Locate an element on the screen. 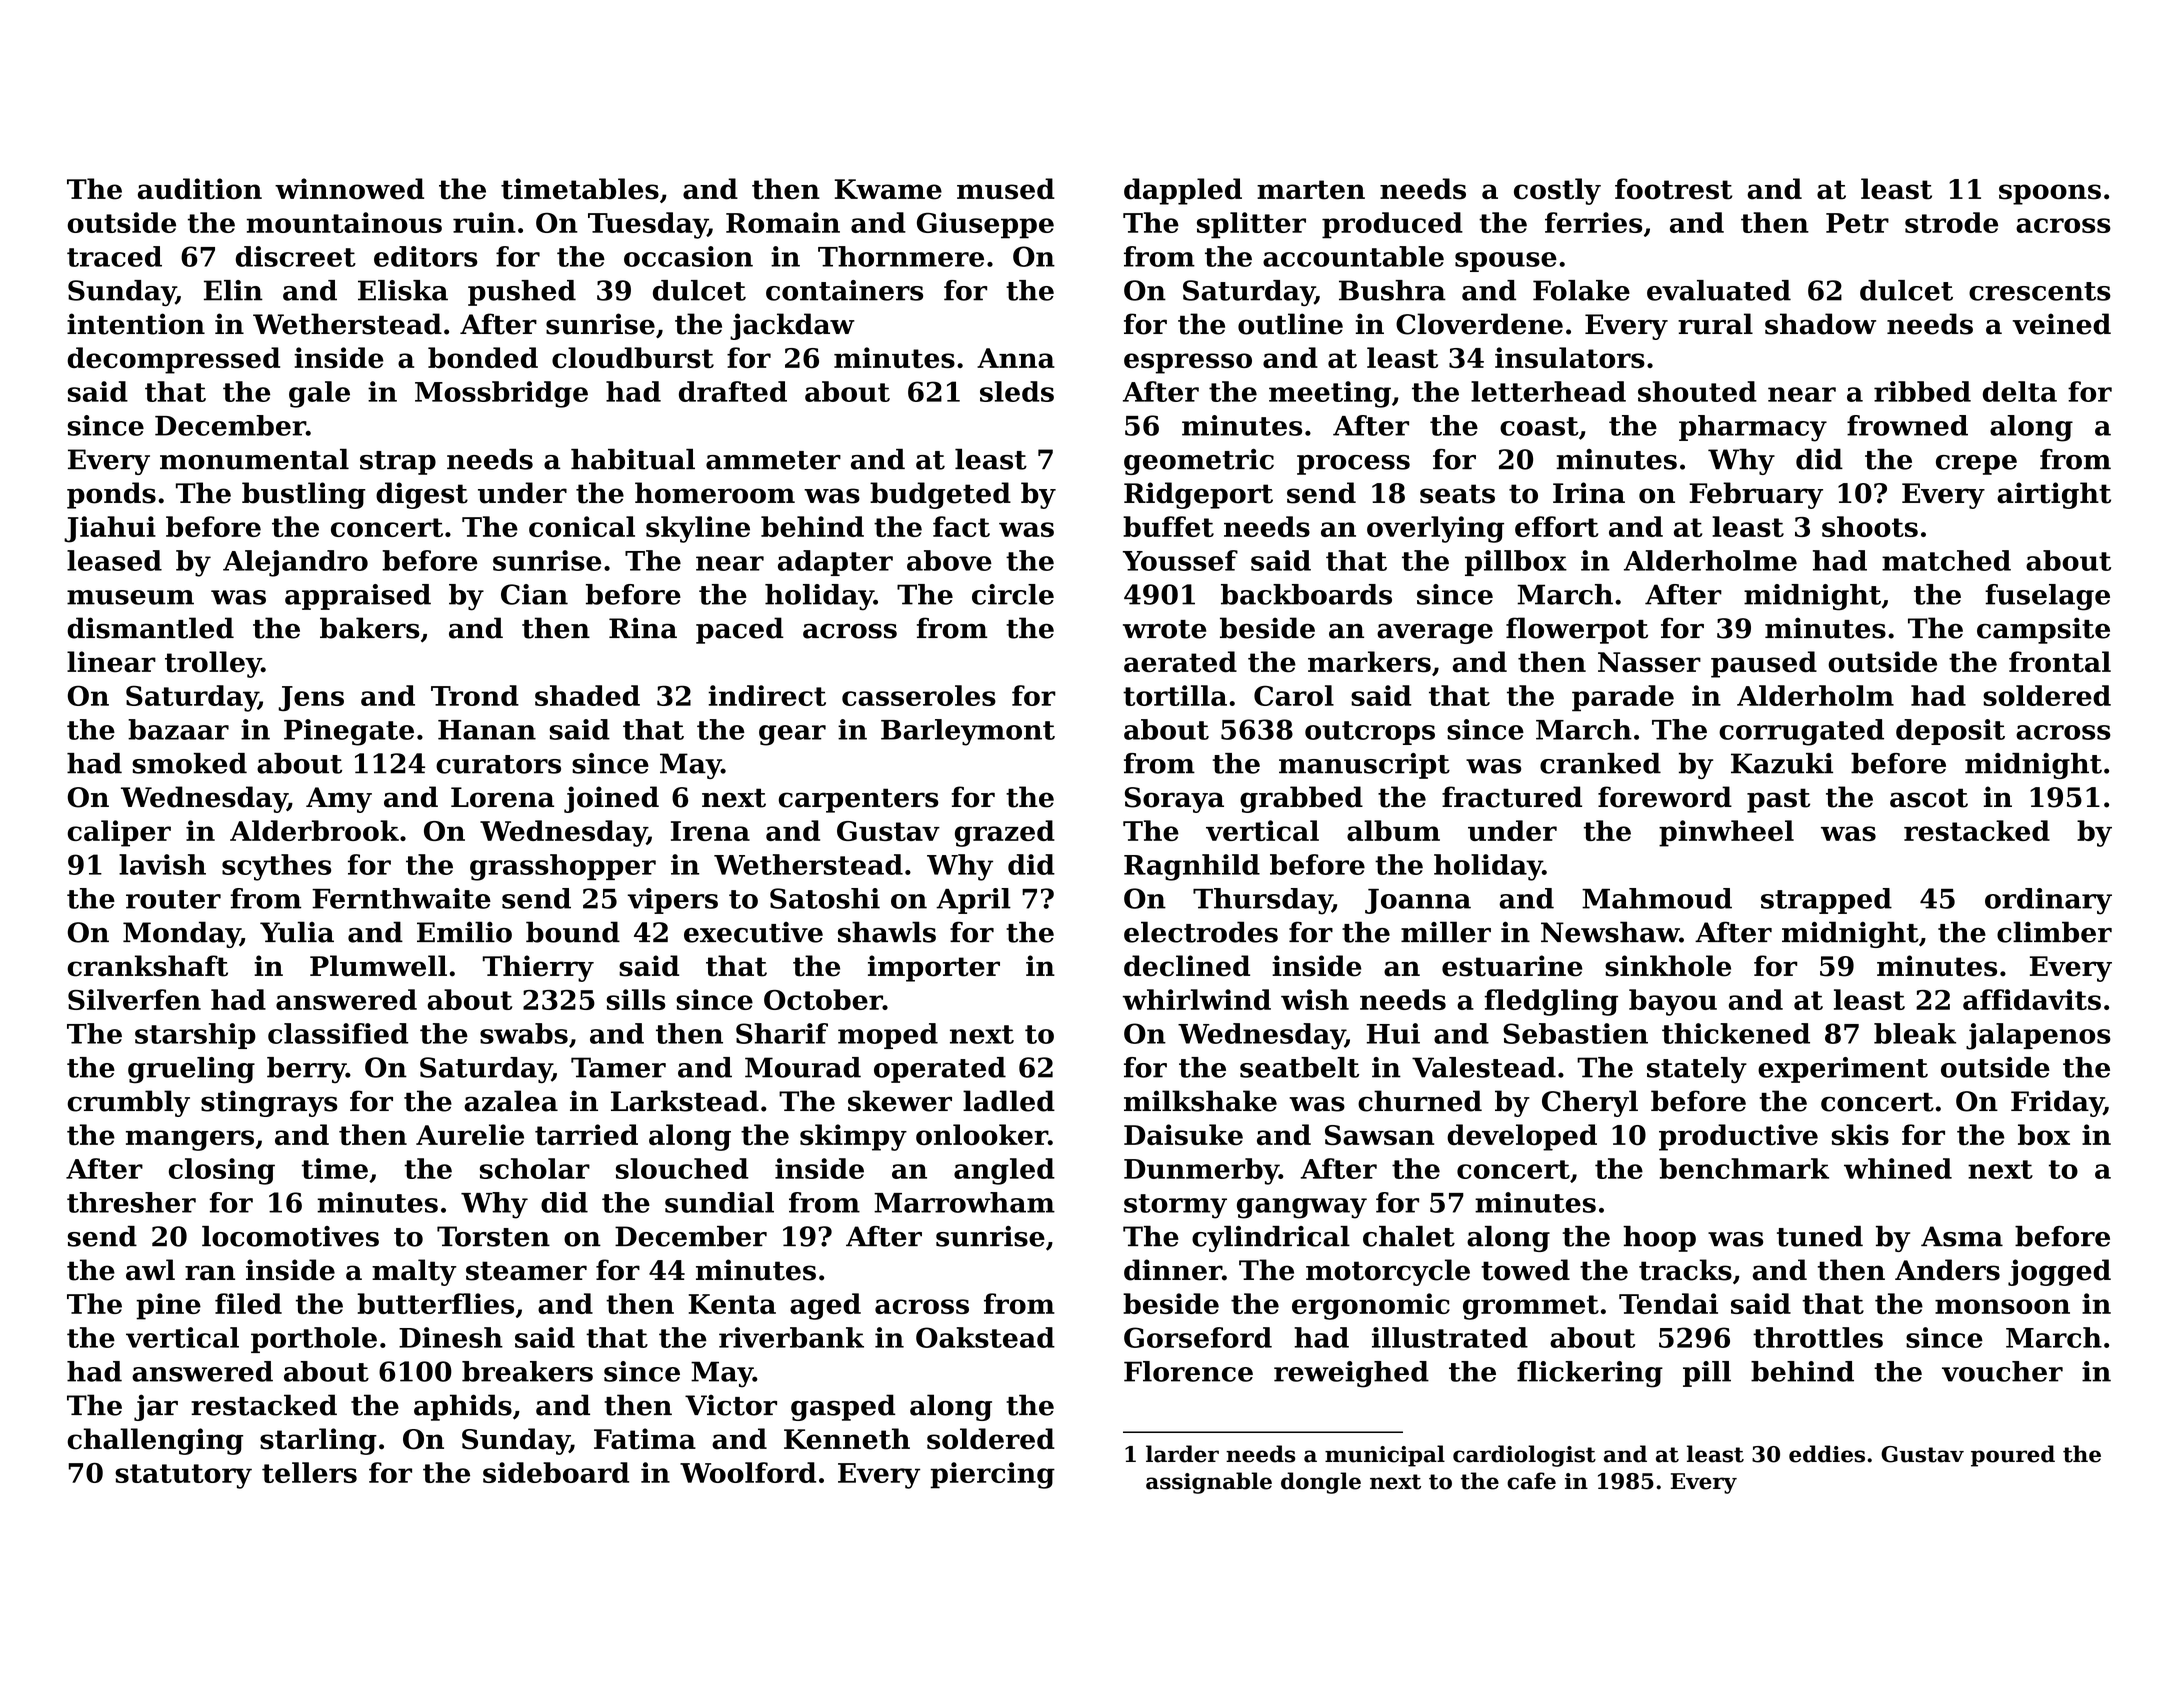 Image resolution: width=2178 pixels, height=1683 pixels. Thursday is located at coordinates (1262, 901).
